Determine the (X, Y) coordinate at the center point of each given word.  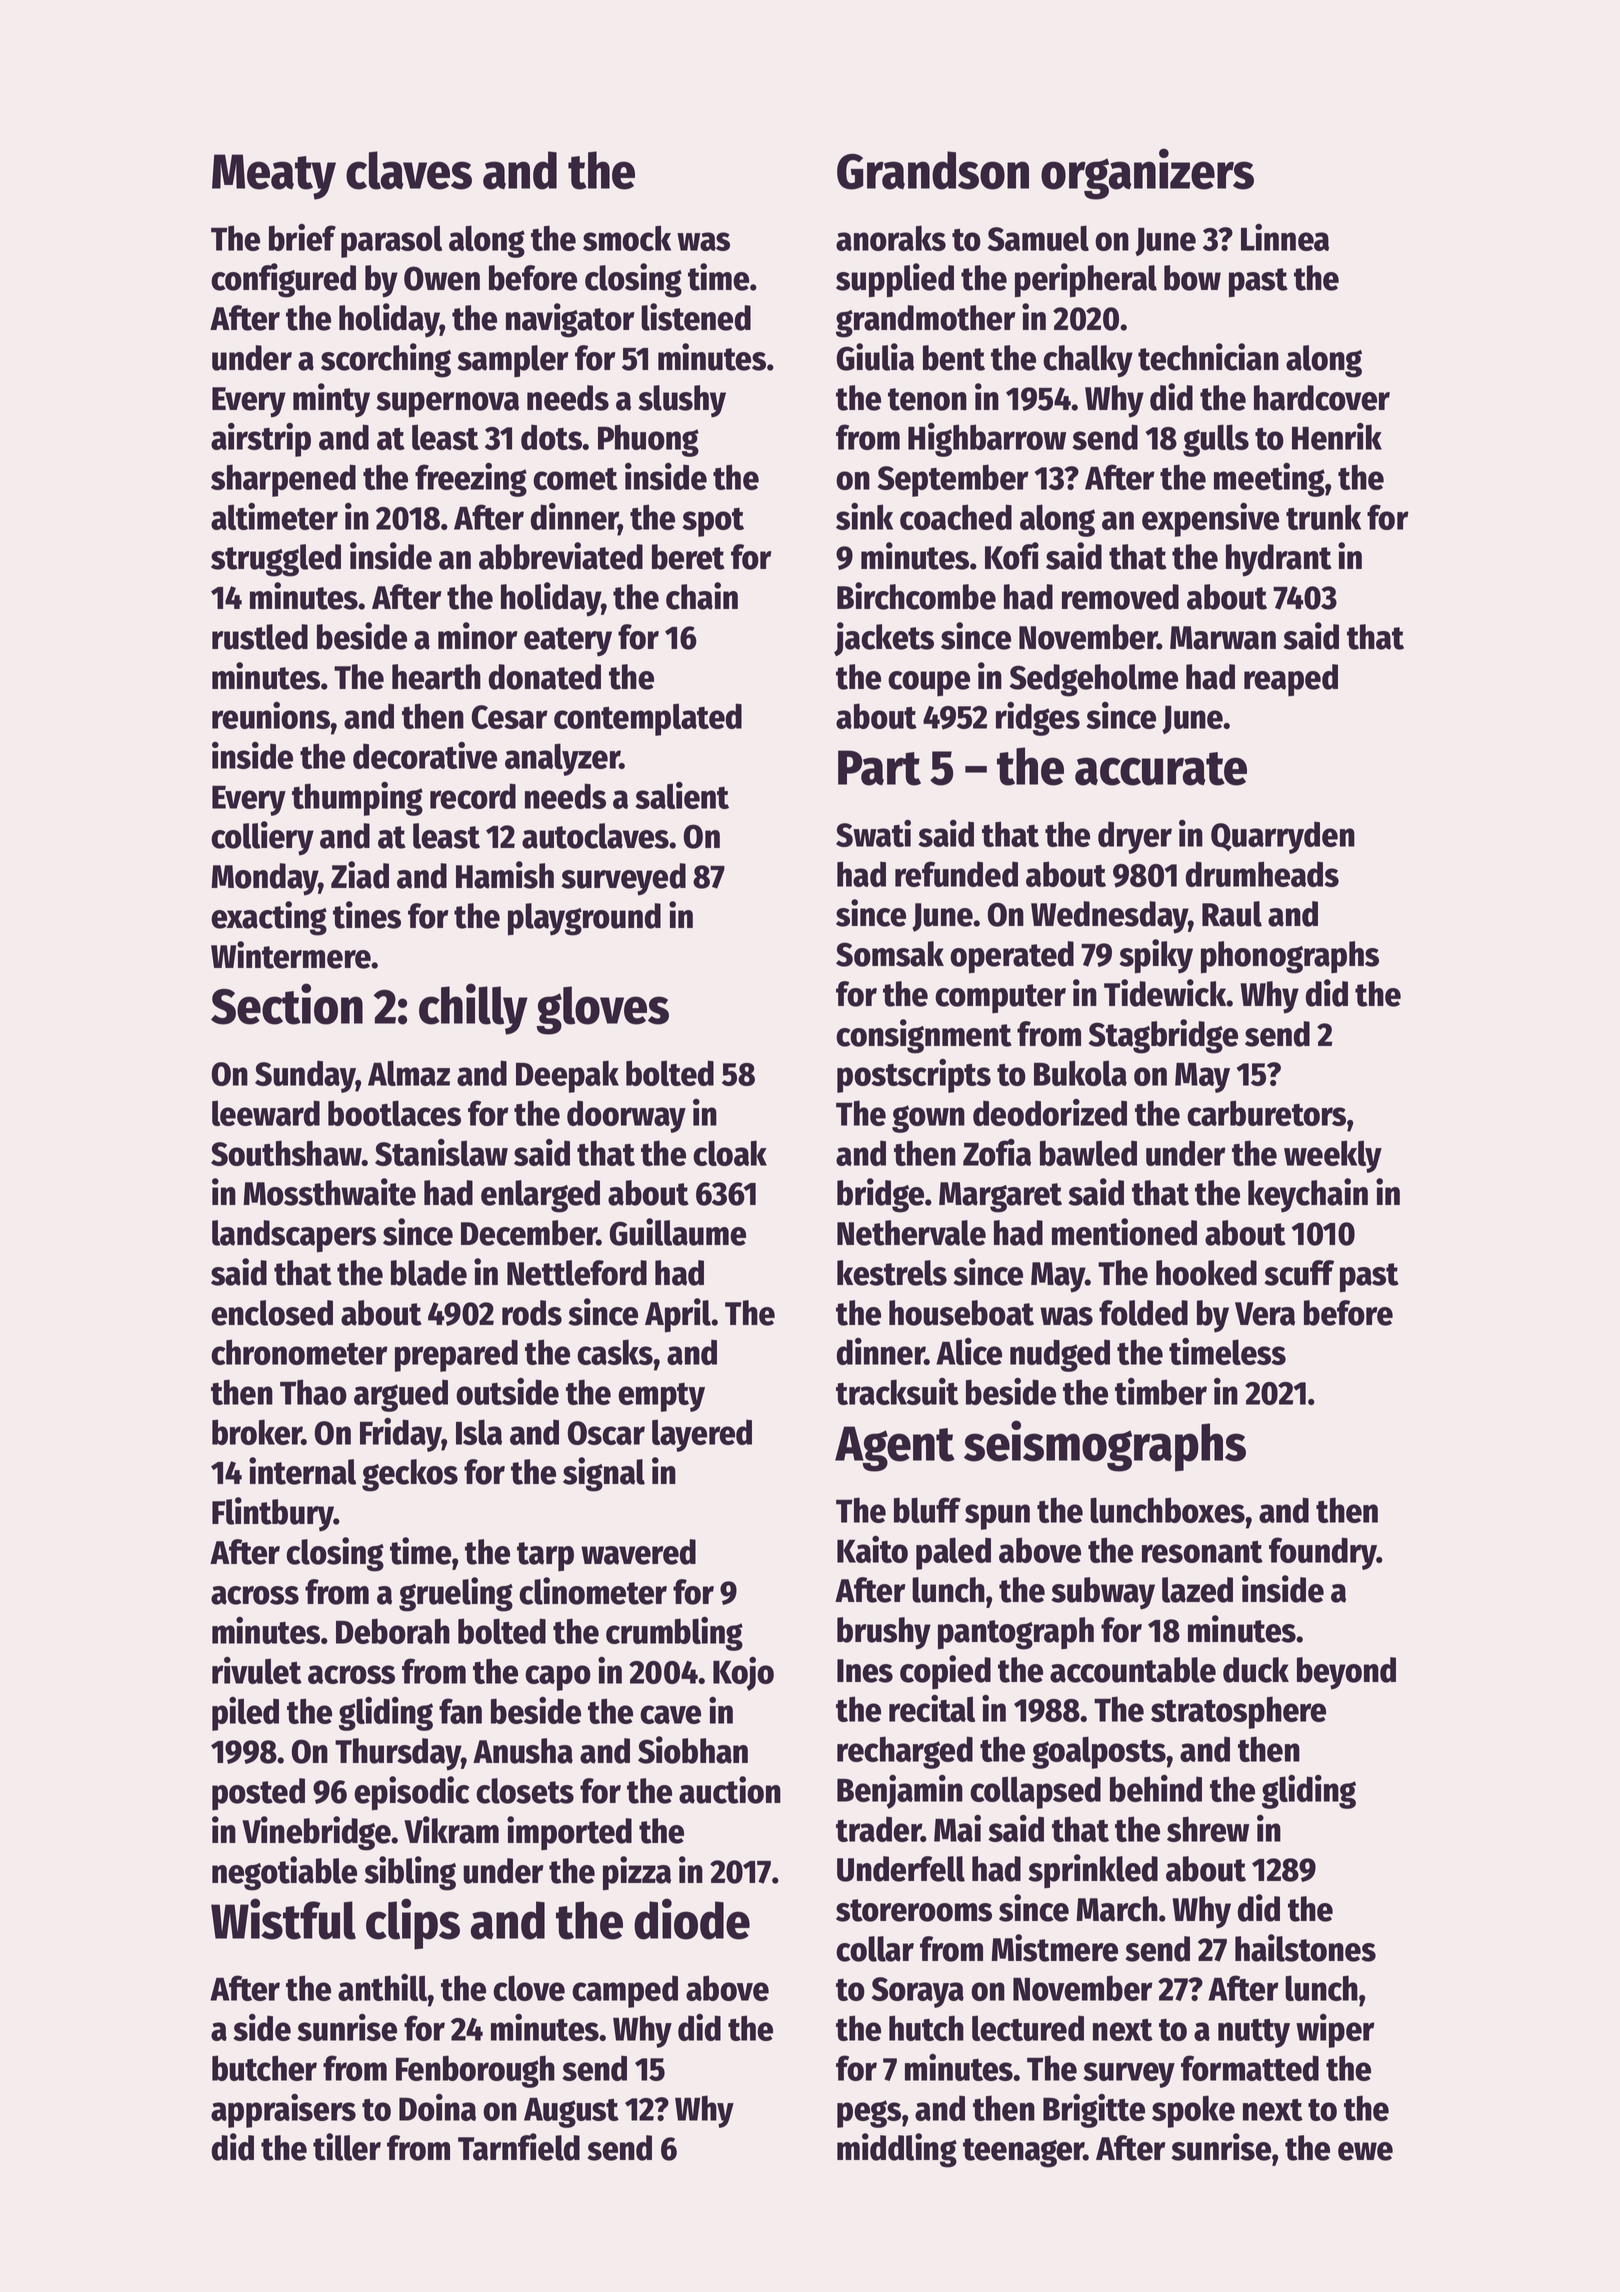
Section (287, 1004)
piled (245, 1714)
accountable (1133, 1670)
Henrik (1337, 436)
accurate (1161, 769)
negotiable (284, 1873)
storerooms (914, 1910)
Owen (442, 278)
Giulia (875, 357)
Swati (873, 833)
